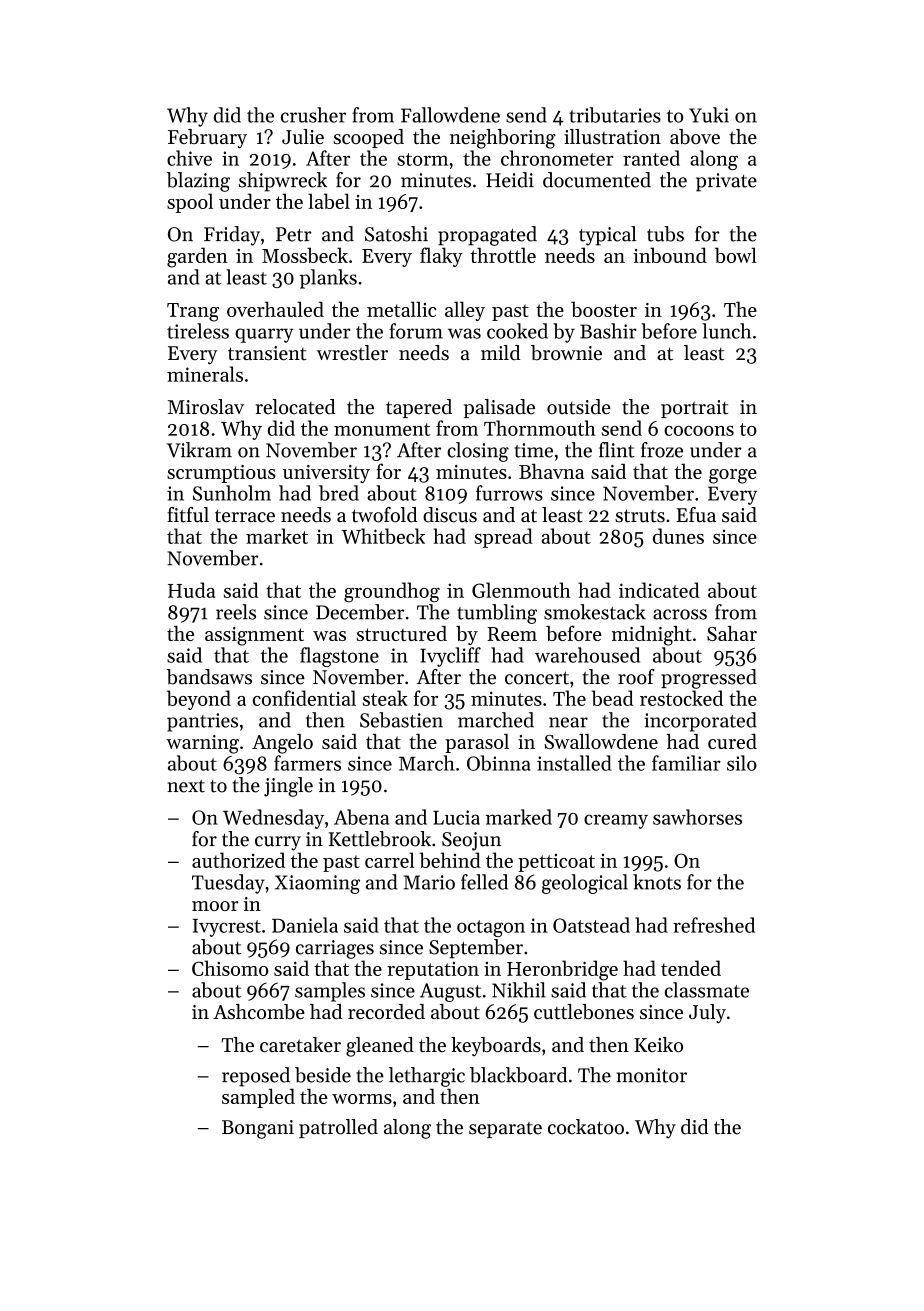 The height and width of the image is (1311, 924). I want to click on Ashcombe, so click(259, 1011).
